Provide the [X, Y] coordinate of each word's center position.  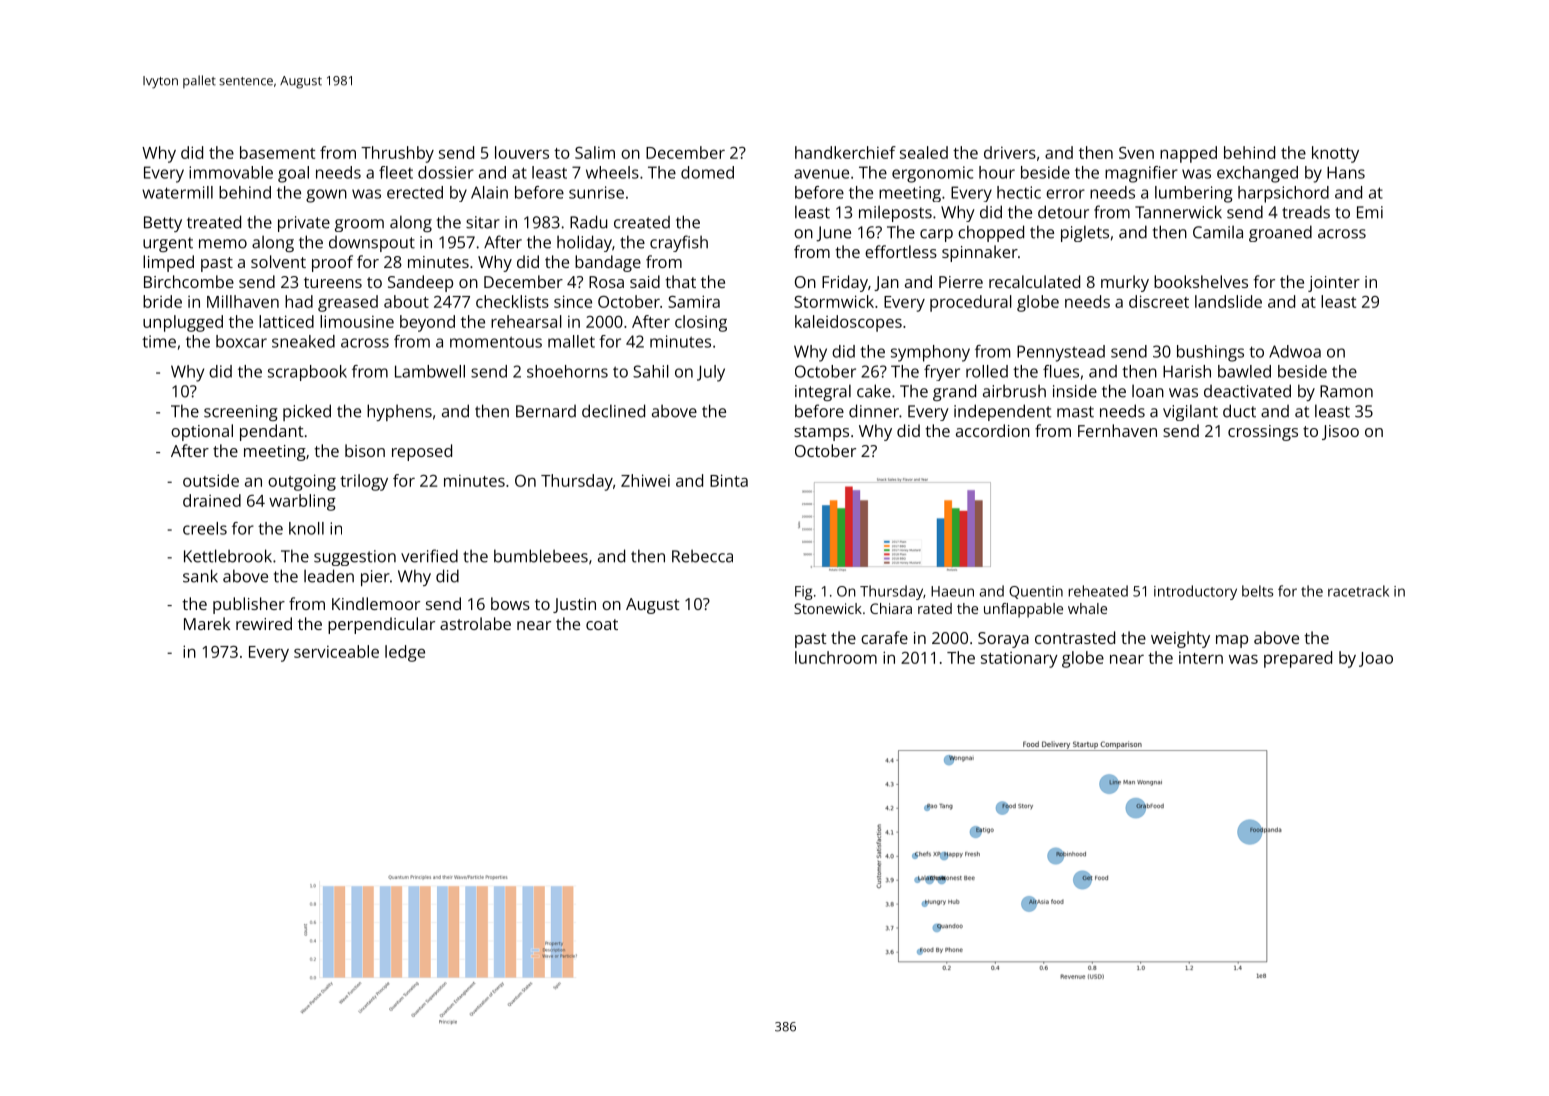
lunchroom [836, 657]
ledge [405, 653]
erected [415, 192]
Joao [1376, 659]
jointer [1334, 284]
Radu [588, 222]
